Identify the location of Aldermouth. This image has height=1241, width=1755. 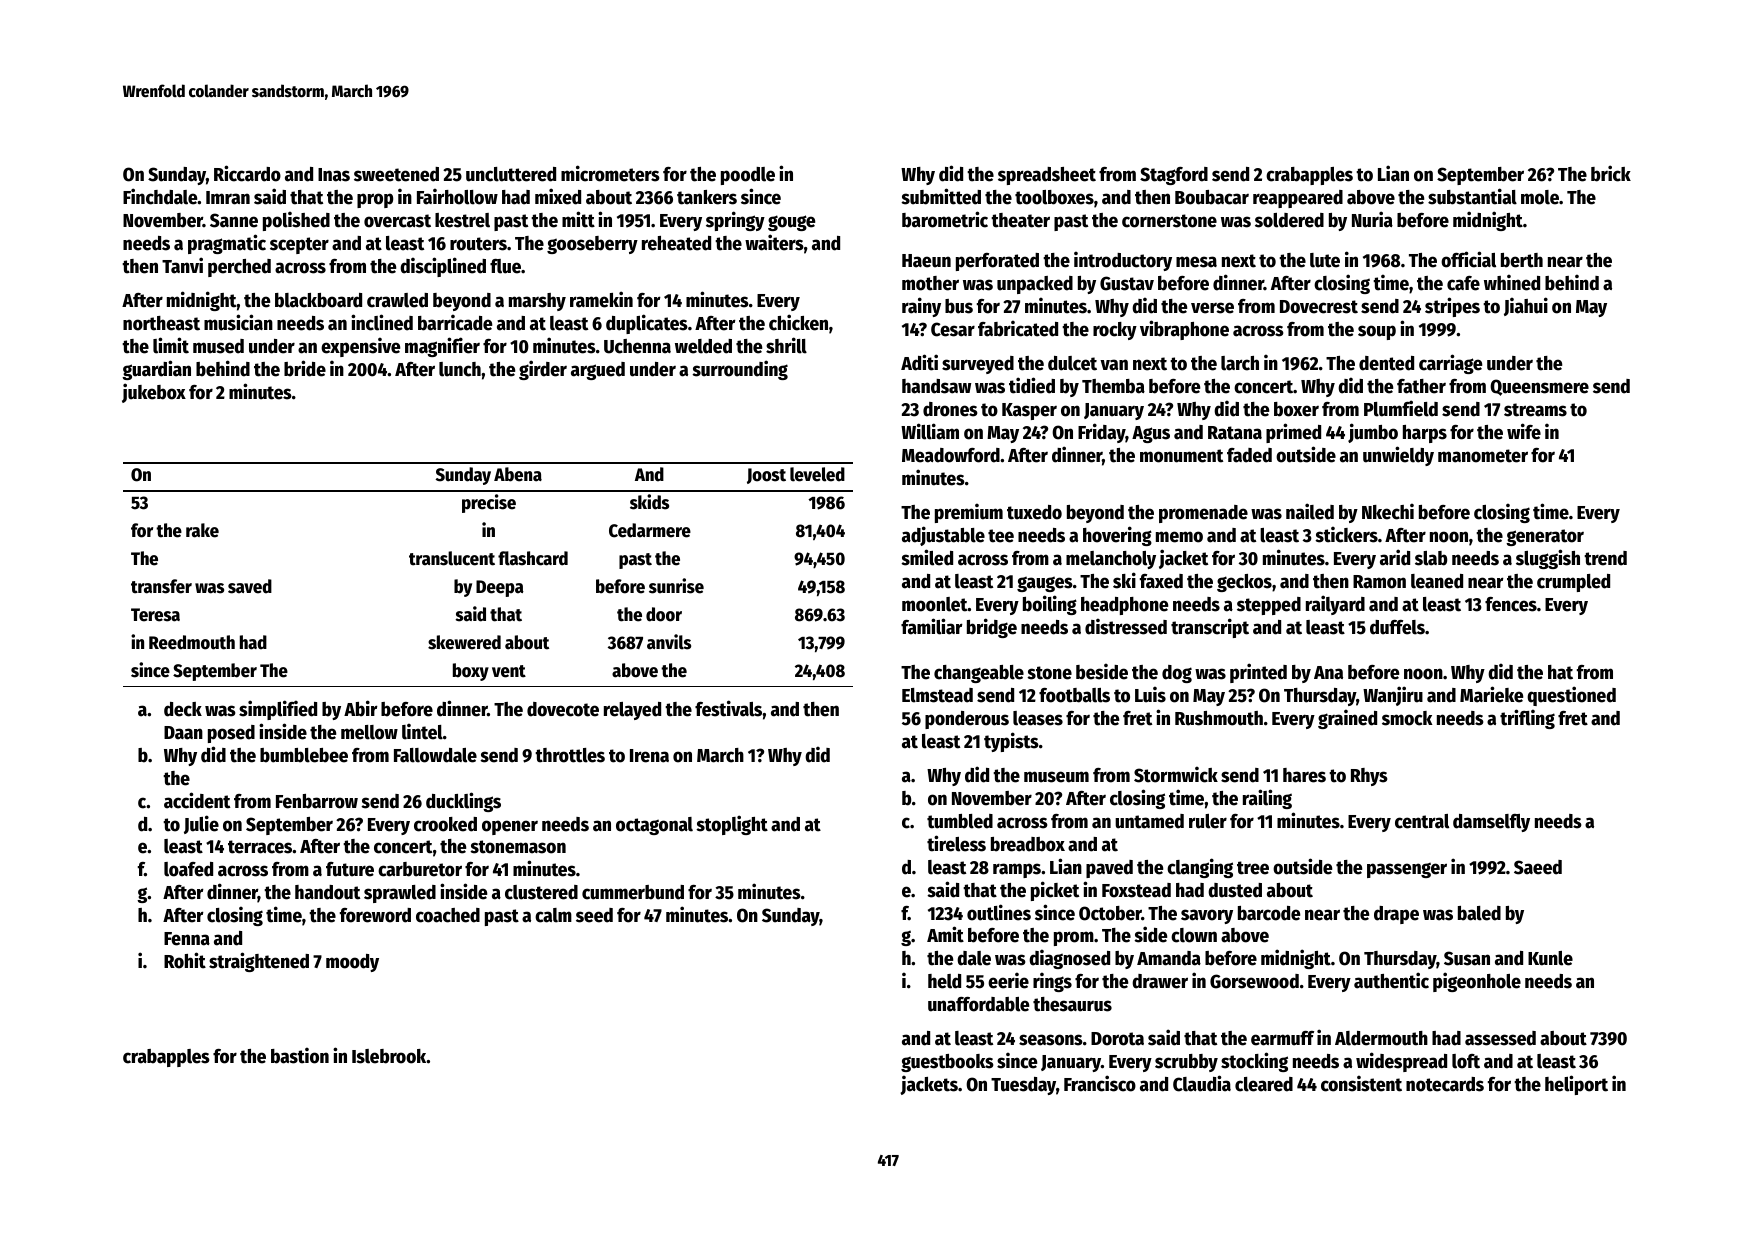
(1381, 1038).
